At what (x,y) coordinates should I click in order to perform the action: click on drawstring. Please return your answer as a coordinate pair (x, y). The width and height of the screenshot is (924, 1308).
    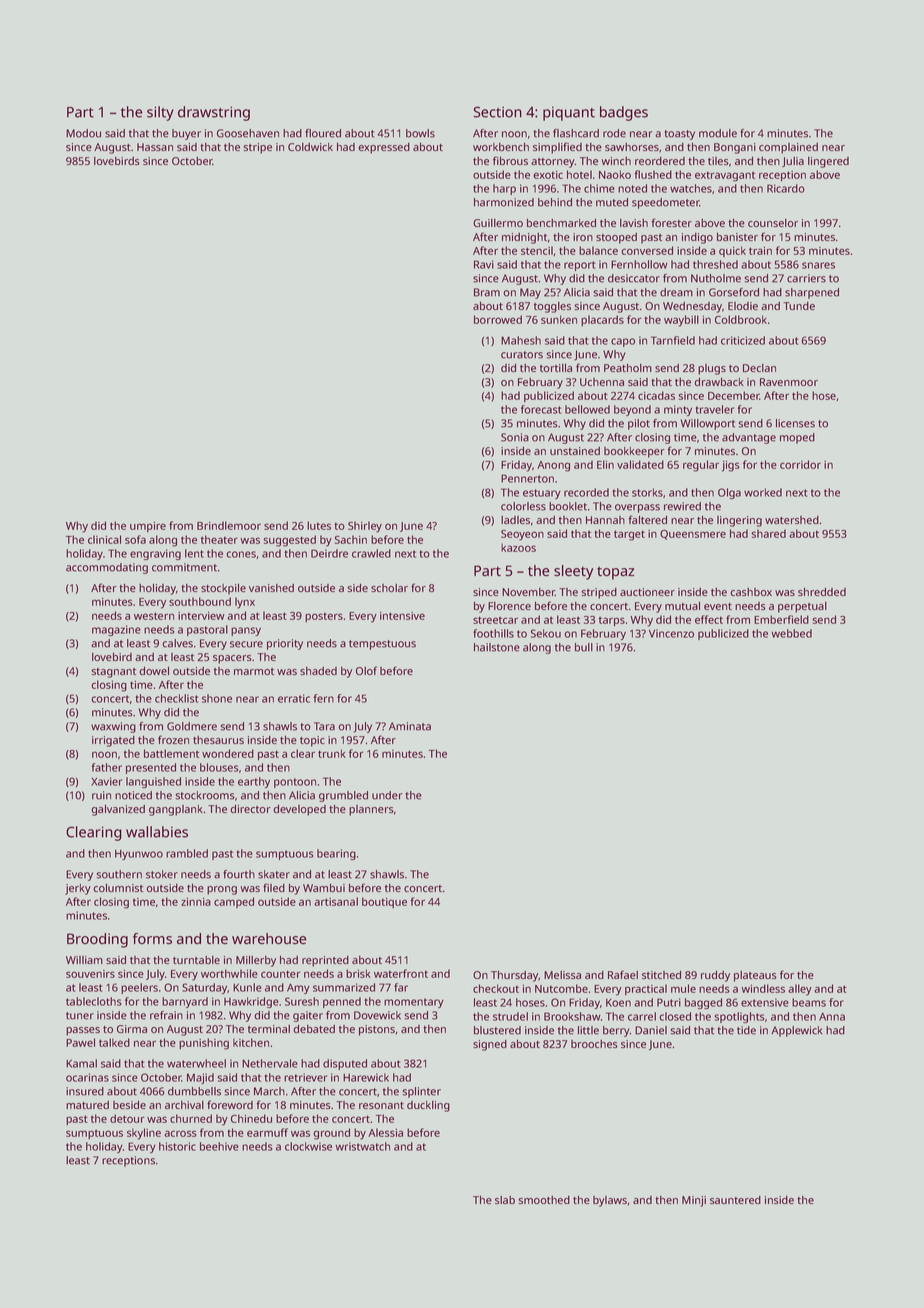
    Looking at the image, I should click on (214, 113).
